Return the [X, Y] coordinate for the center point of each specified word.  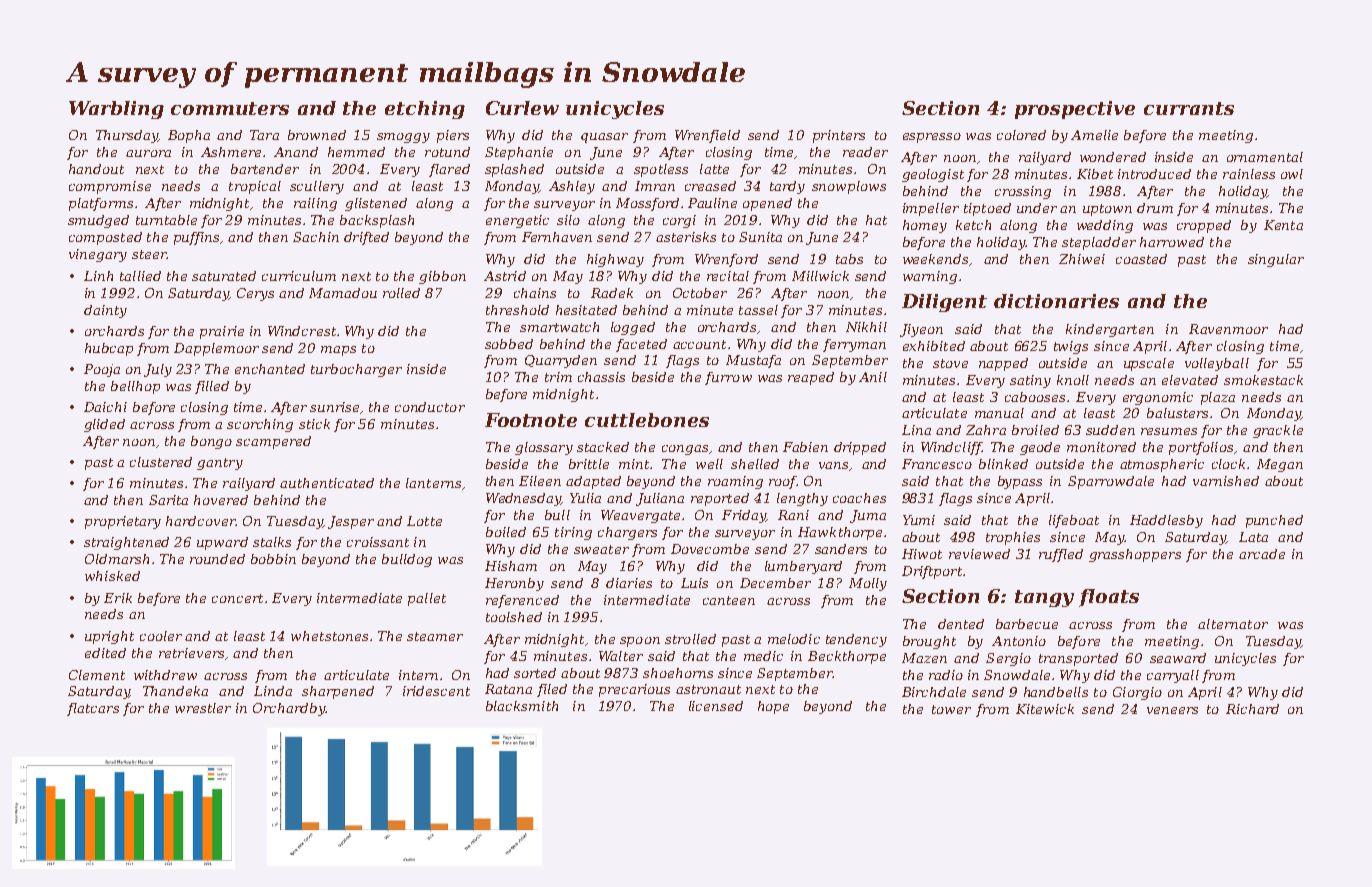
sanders [841, 549]
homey [925, 226]
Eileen [540, 481]
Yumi [919, 520]
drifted [366, 238]
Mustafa [753, 361]
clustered [161, 462]
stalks [272, 542]
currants [1189, 108]
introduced [1154, 174]
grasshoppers [1135, 555]
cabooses [1035, 397]
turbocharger [356, 370]
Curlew [522, 108]
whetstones [329, 636]
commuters [230, 108]
